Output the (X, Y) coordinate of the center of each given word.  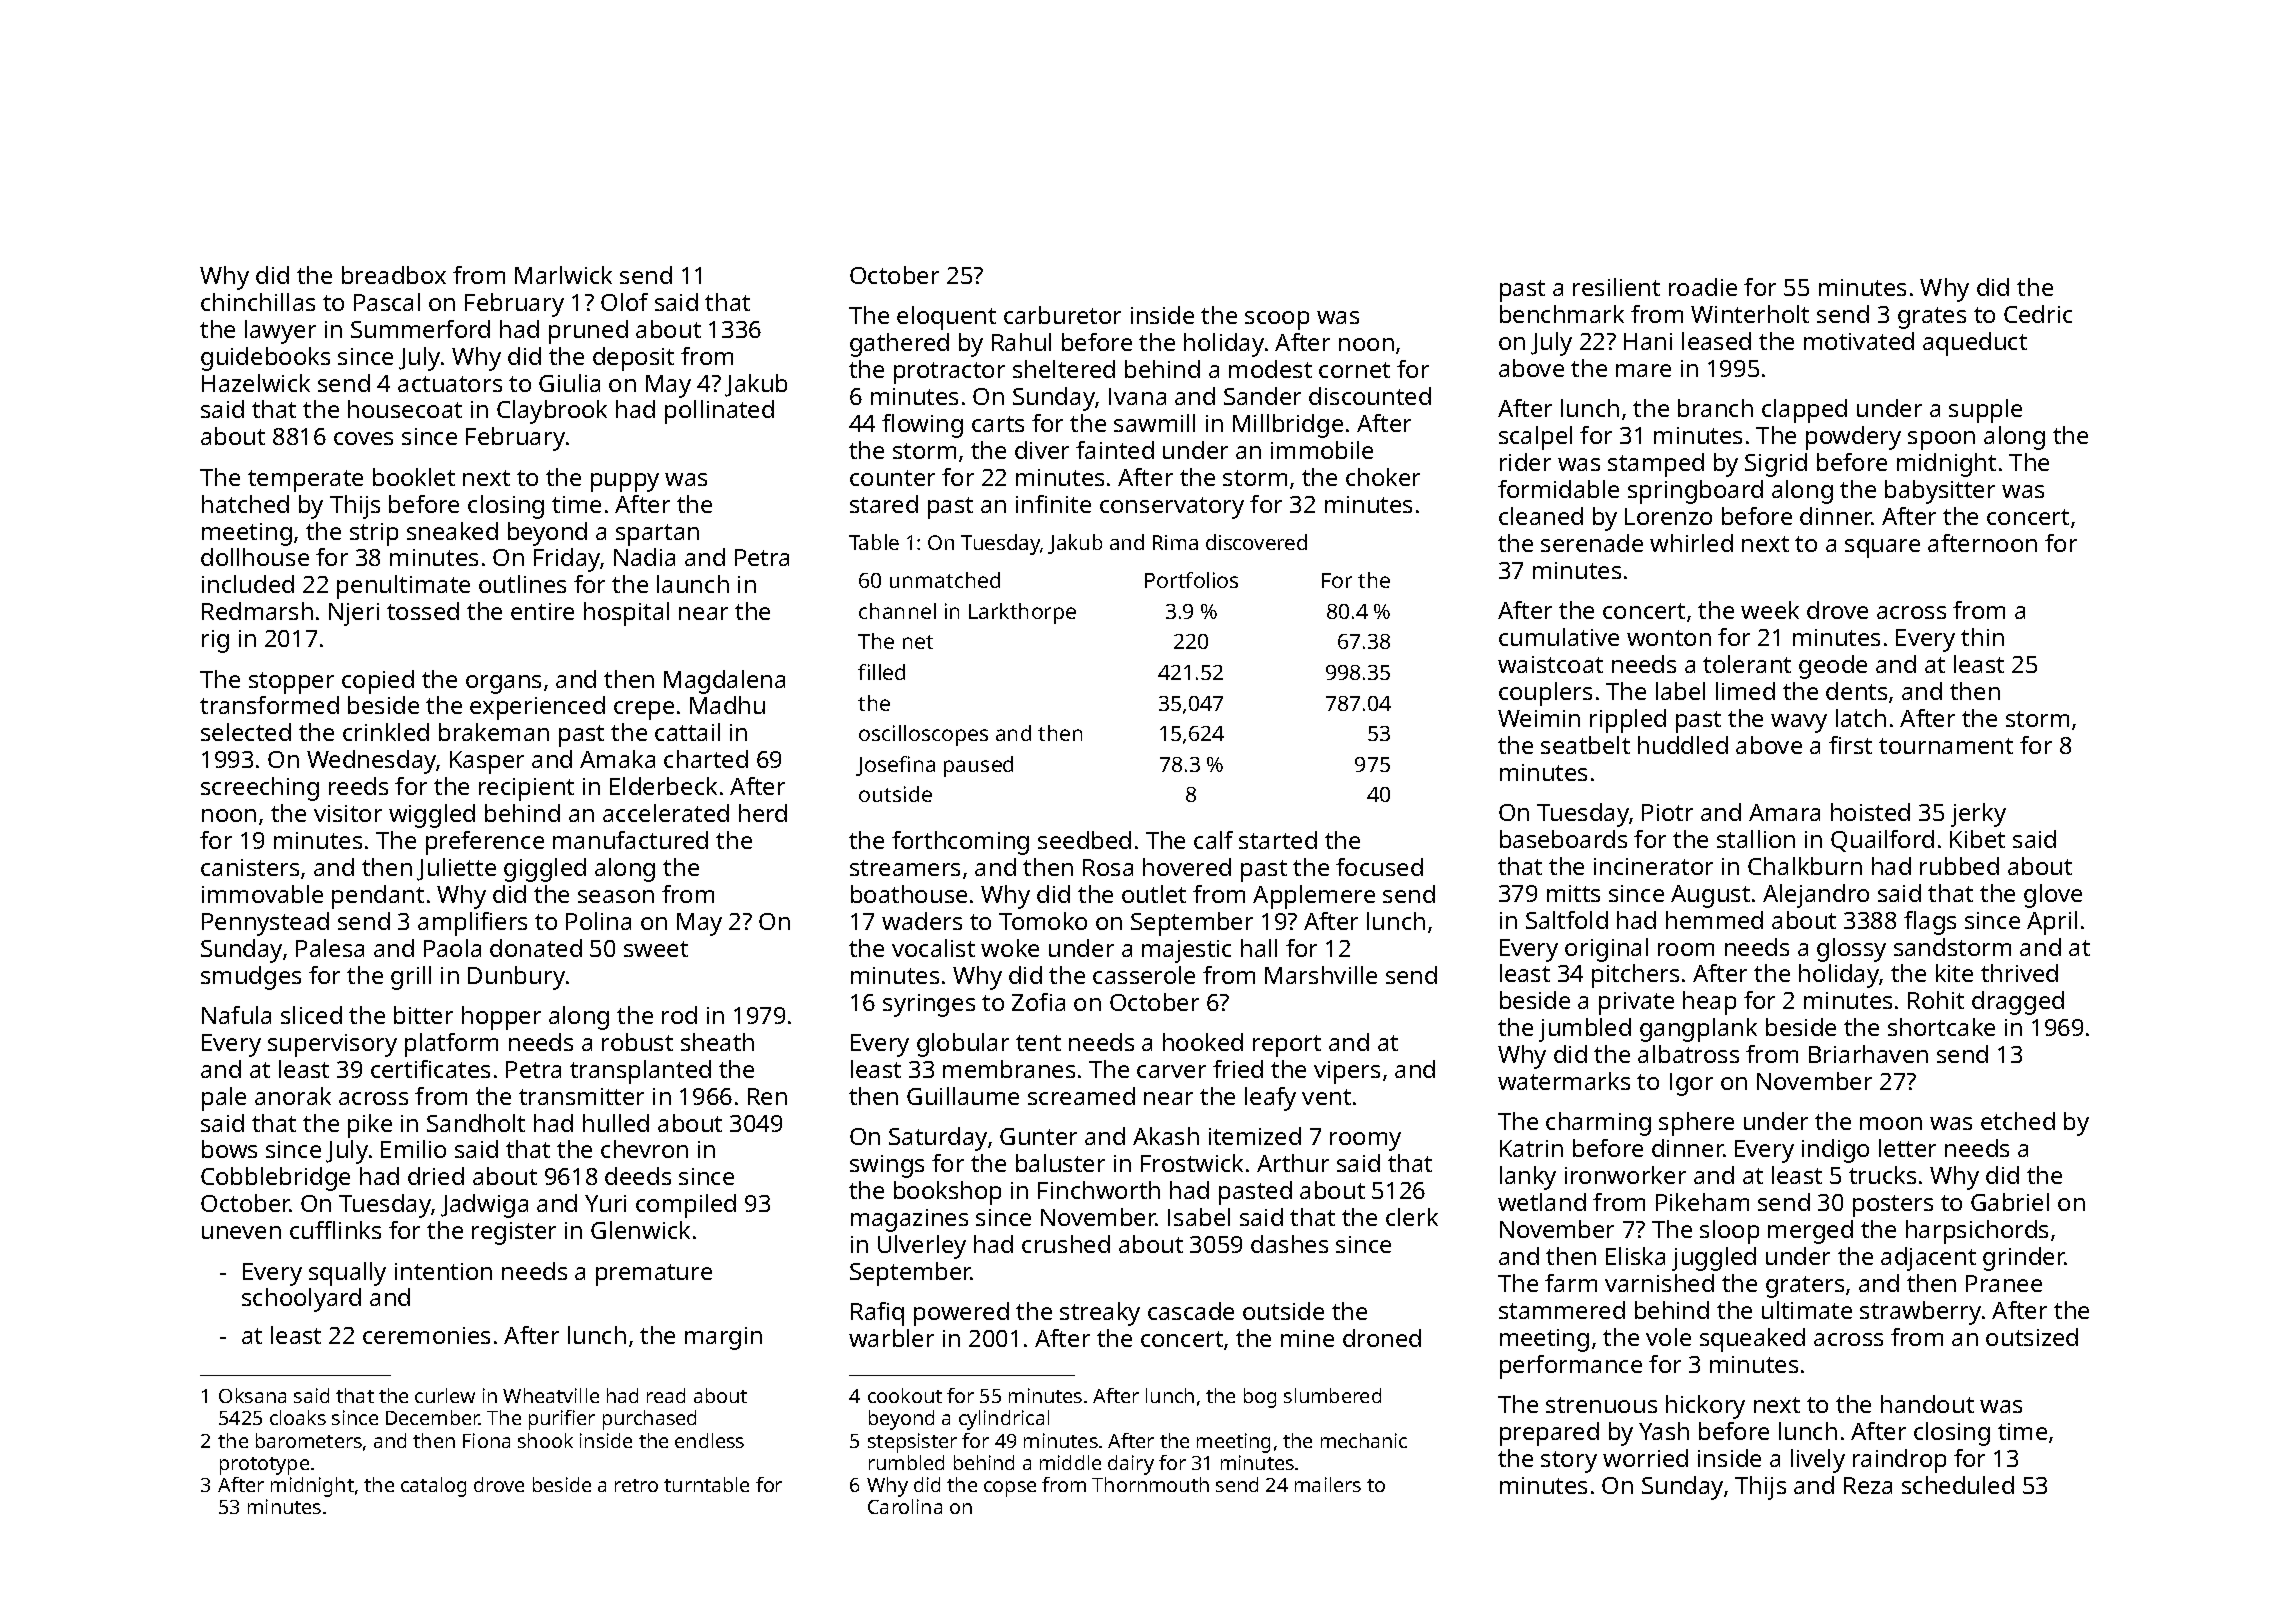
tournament (1946, 746)
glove (2053, 896)
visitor (348, 813)
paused (978, 766)
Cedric (2038, 314)
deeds (638, 1176)
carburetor (1062, 315)
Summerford (420, 329)
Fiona (486, 1440)
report (1287, 1046)
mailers (1328, 1484)
